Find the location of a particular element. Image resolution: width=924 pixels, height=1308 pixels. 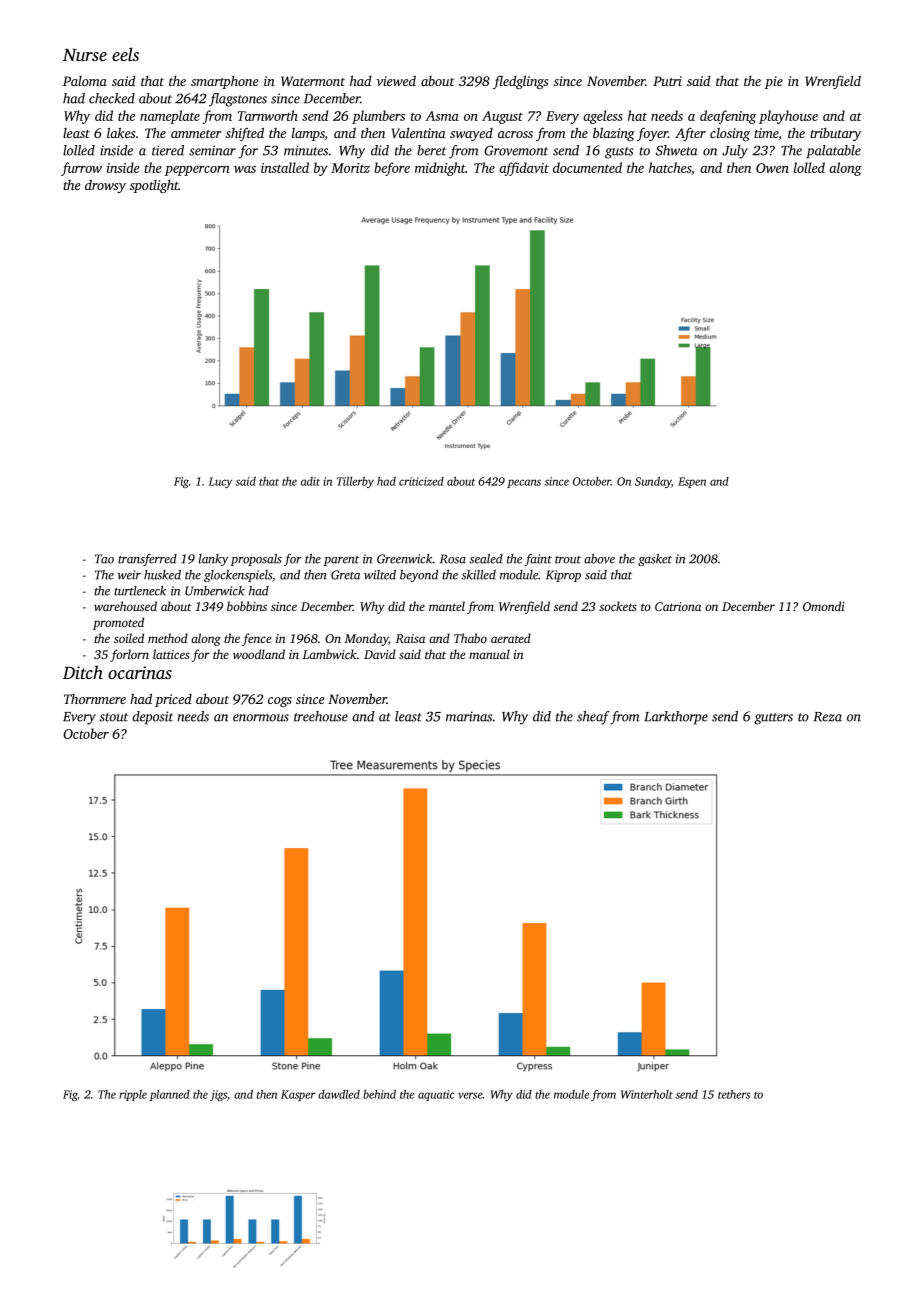

criticized is located at coordinates (421, 481).
